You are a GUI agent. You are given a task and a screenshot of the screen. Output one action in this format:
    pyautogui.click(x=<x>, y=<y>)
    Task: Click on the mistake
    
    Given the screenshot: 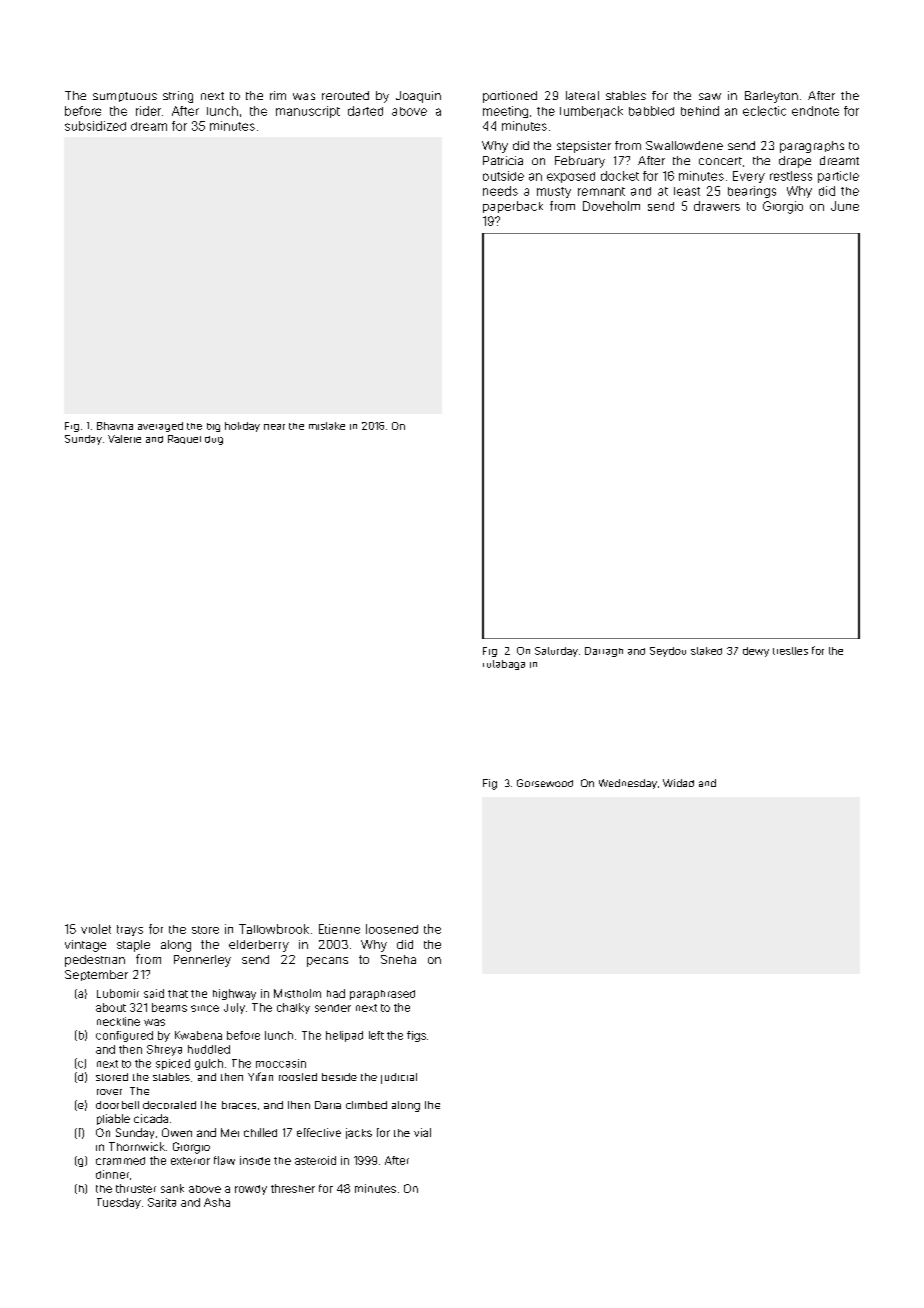 What is the action you would take?
    pyautogui.click(x=327, y=426)
